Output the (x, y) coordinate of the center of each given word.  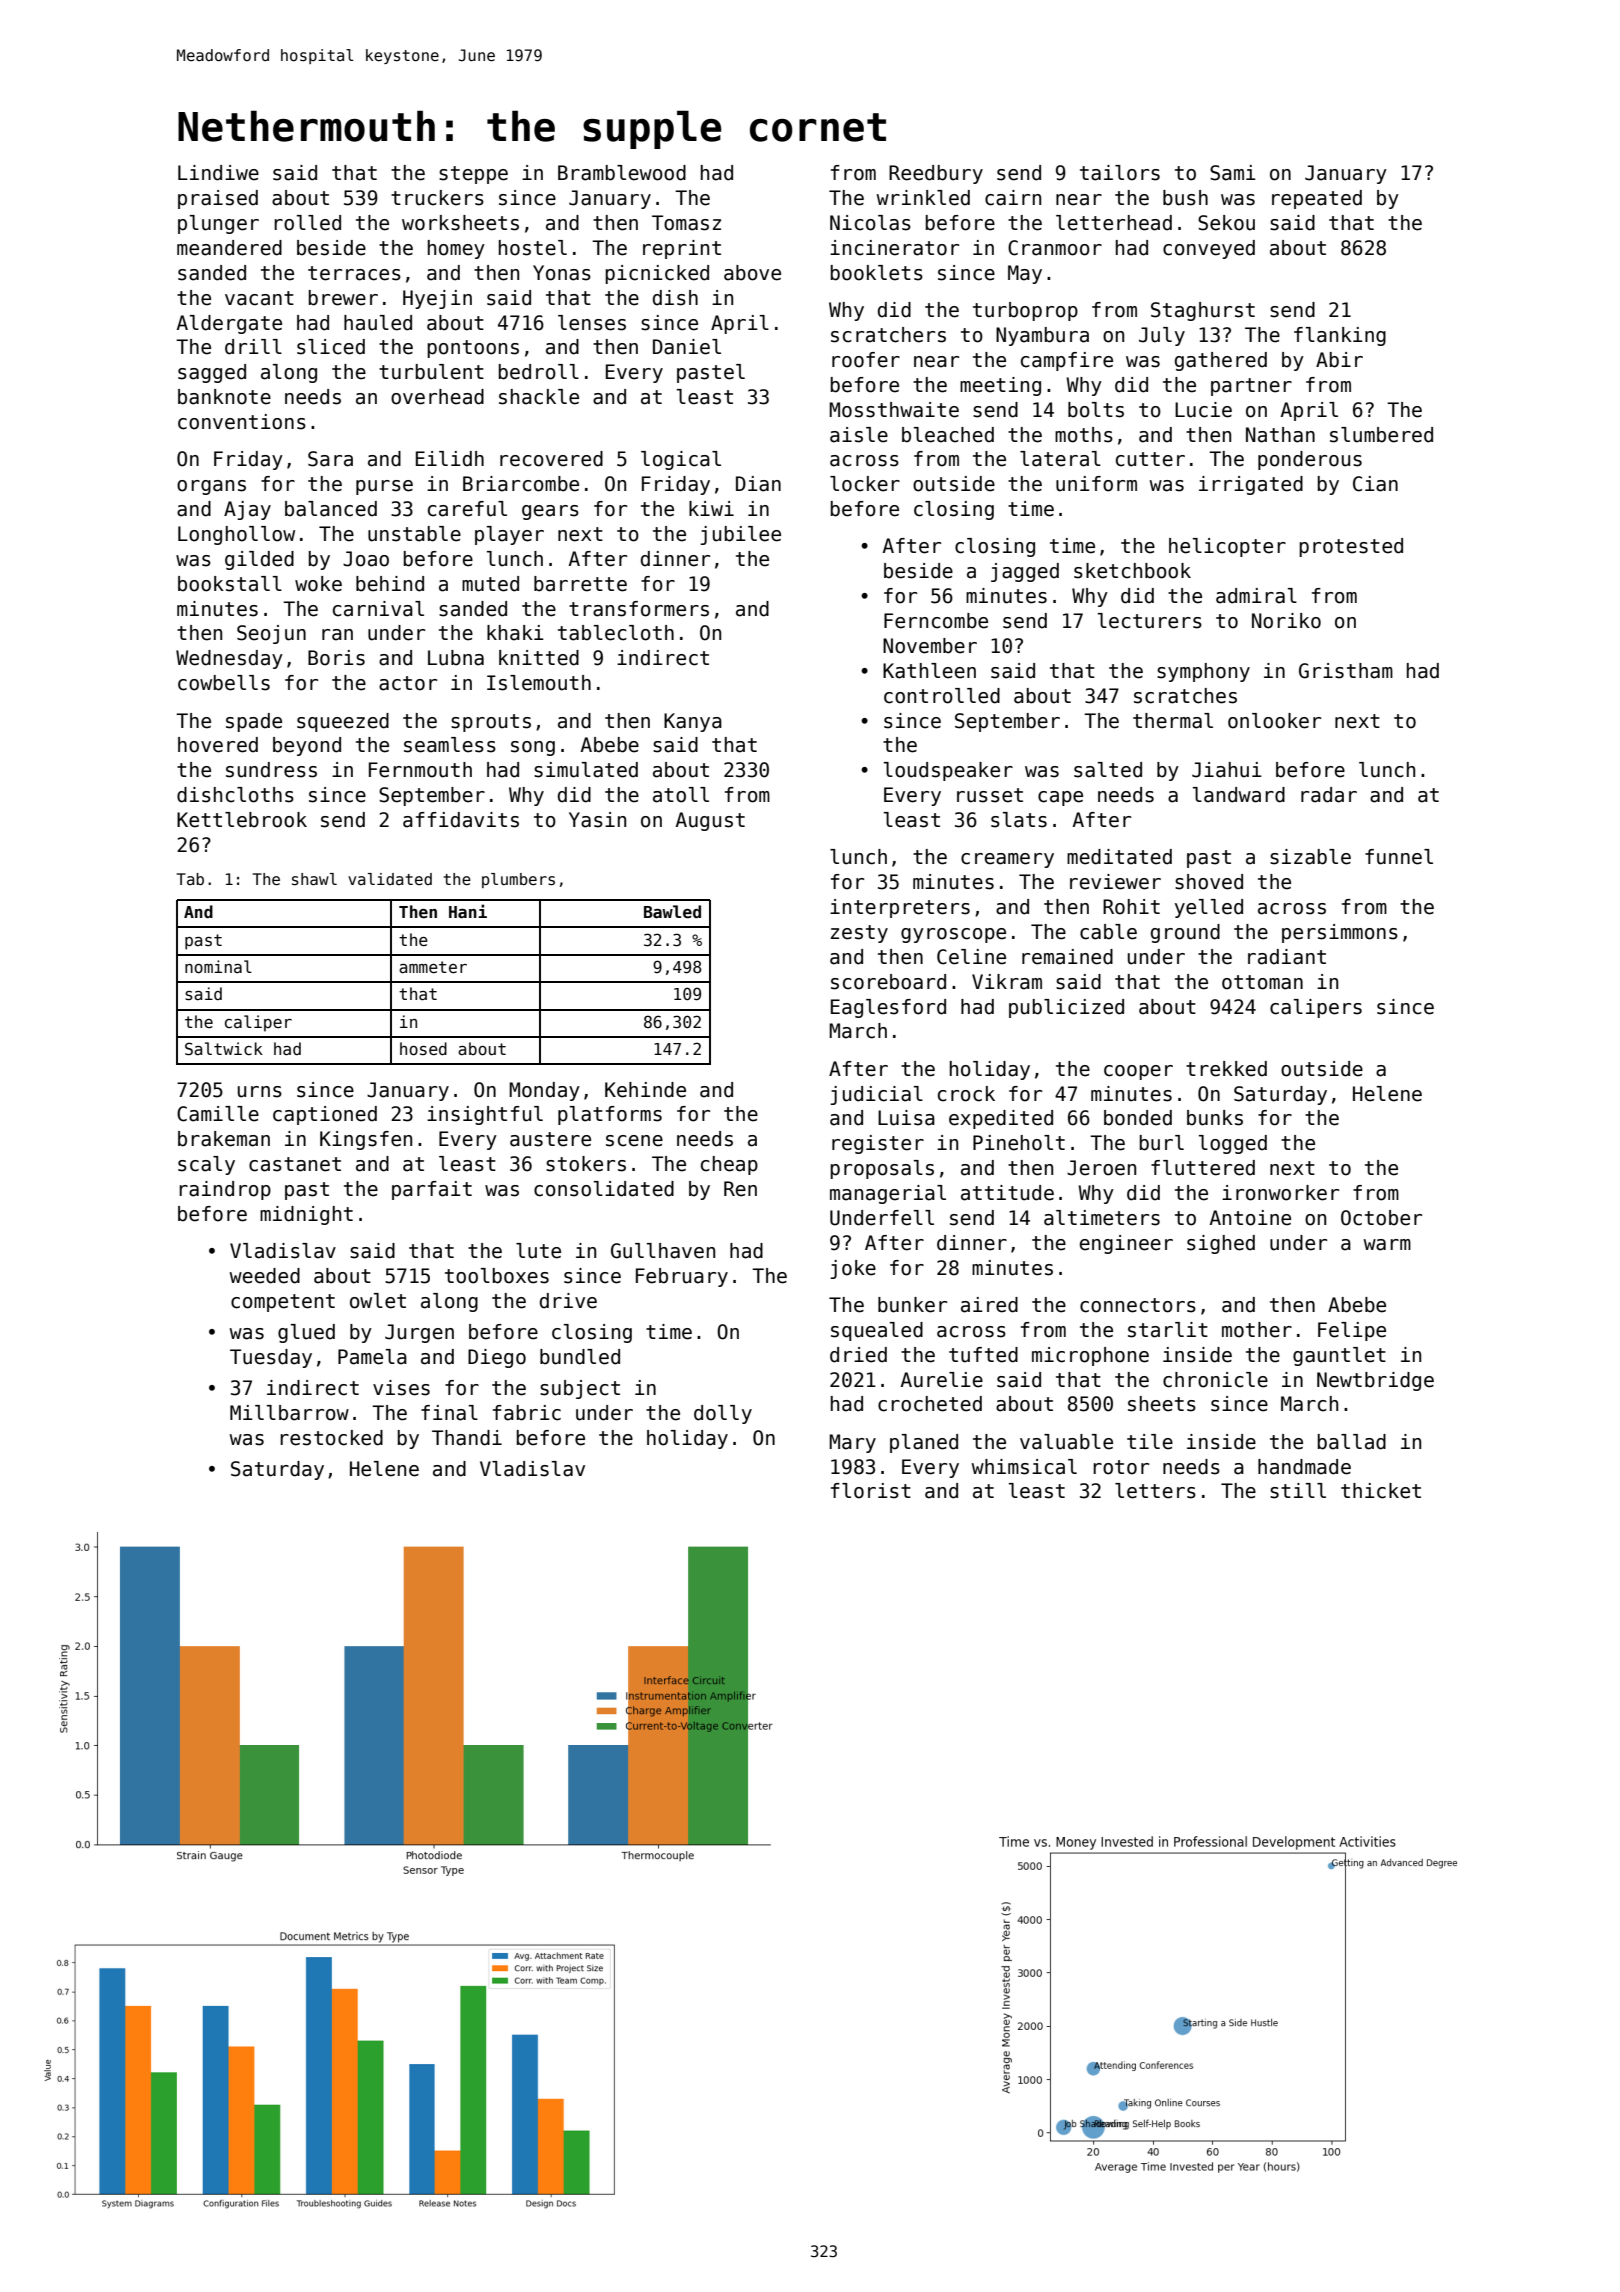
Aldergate (229, 324)
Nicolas (870, 223)
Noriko (1286, 621)
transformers (639, 609)
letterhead (1114, 223)
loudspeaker (948, 771)
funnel (1399, 857)
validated (390, 879)
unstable (414, 534)
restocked (331, 1438)
